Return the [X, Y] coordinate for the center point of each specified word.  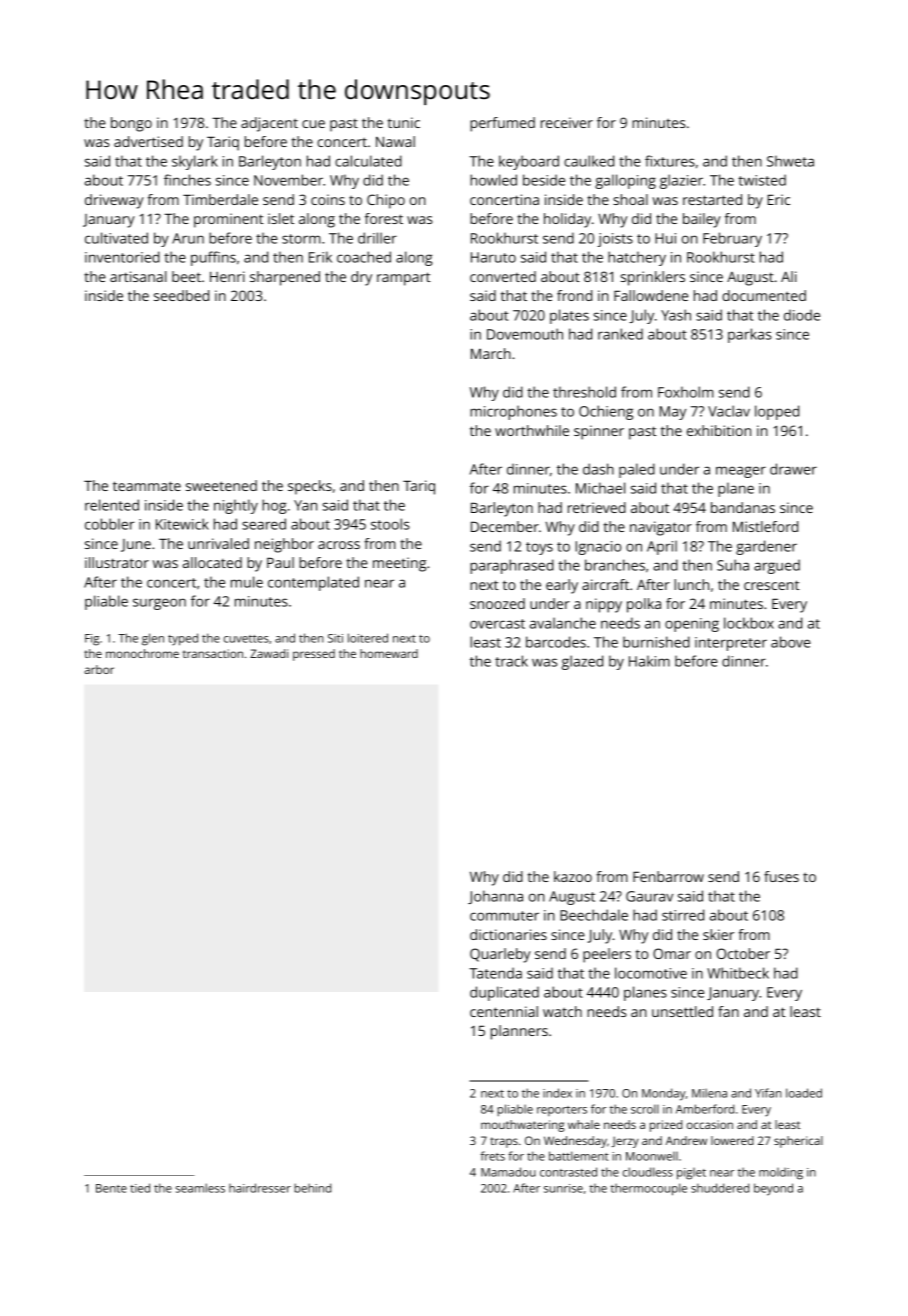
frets [493, 1156]
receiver [567, 122]
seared [264, 524]
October [743, 953]
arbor [99, 669]
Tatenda [495, 973]
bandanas [743, 507]
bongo [131, 124]
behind [312, 1188]
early [562, 586]
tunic [404, 122]
